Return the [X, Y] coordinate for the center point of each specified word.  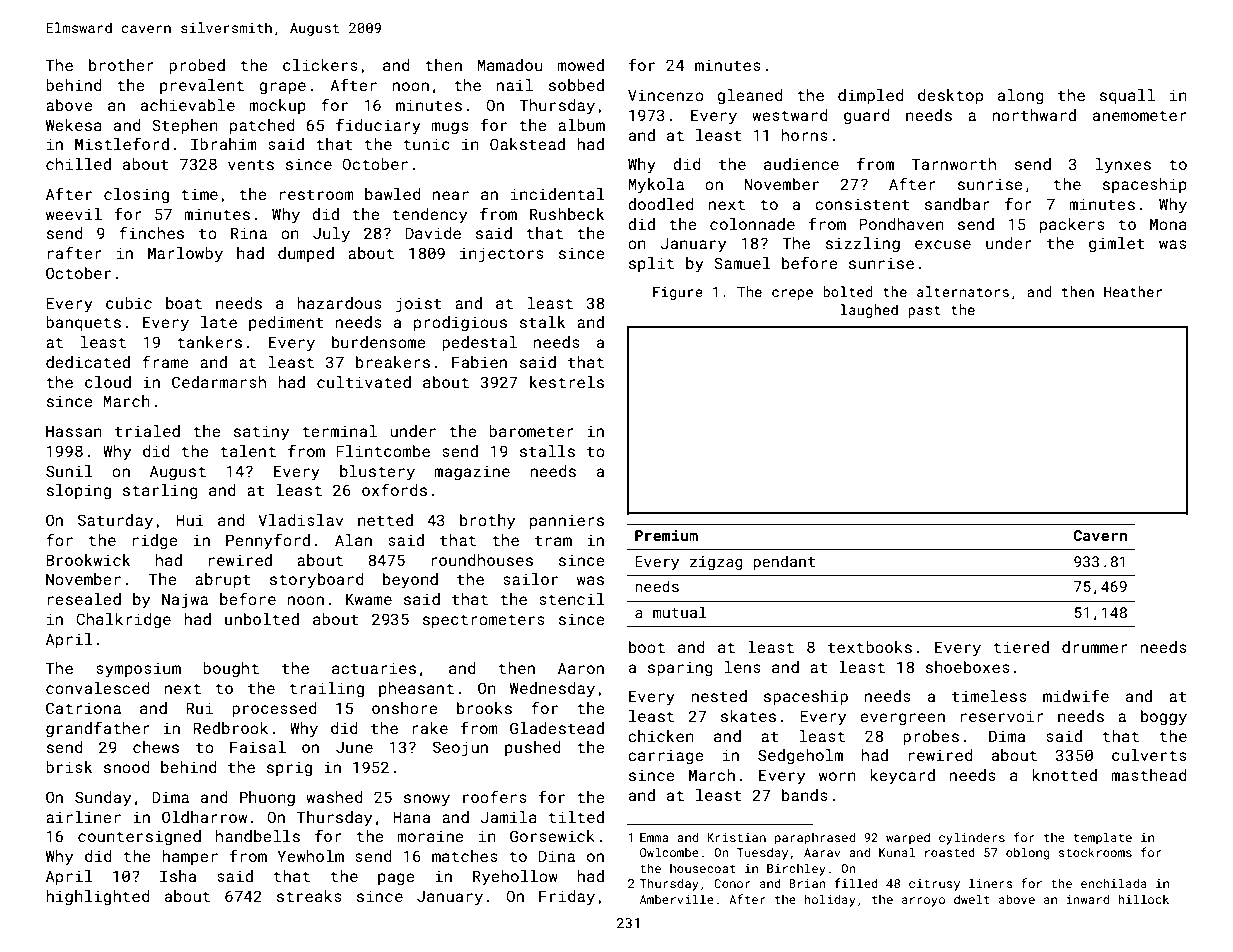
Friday [567, 898]
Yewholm [311, 856]
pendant [784, 562]
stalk [542, 322]
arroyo [923, 902]
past [924, 311]
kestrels [567, 382]
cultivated [364, 382]
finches [151, 232]
